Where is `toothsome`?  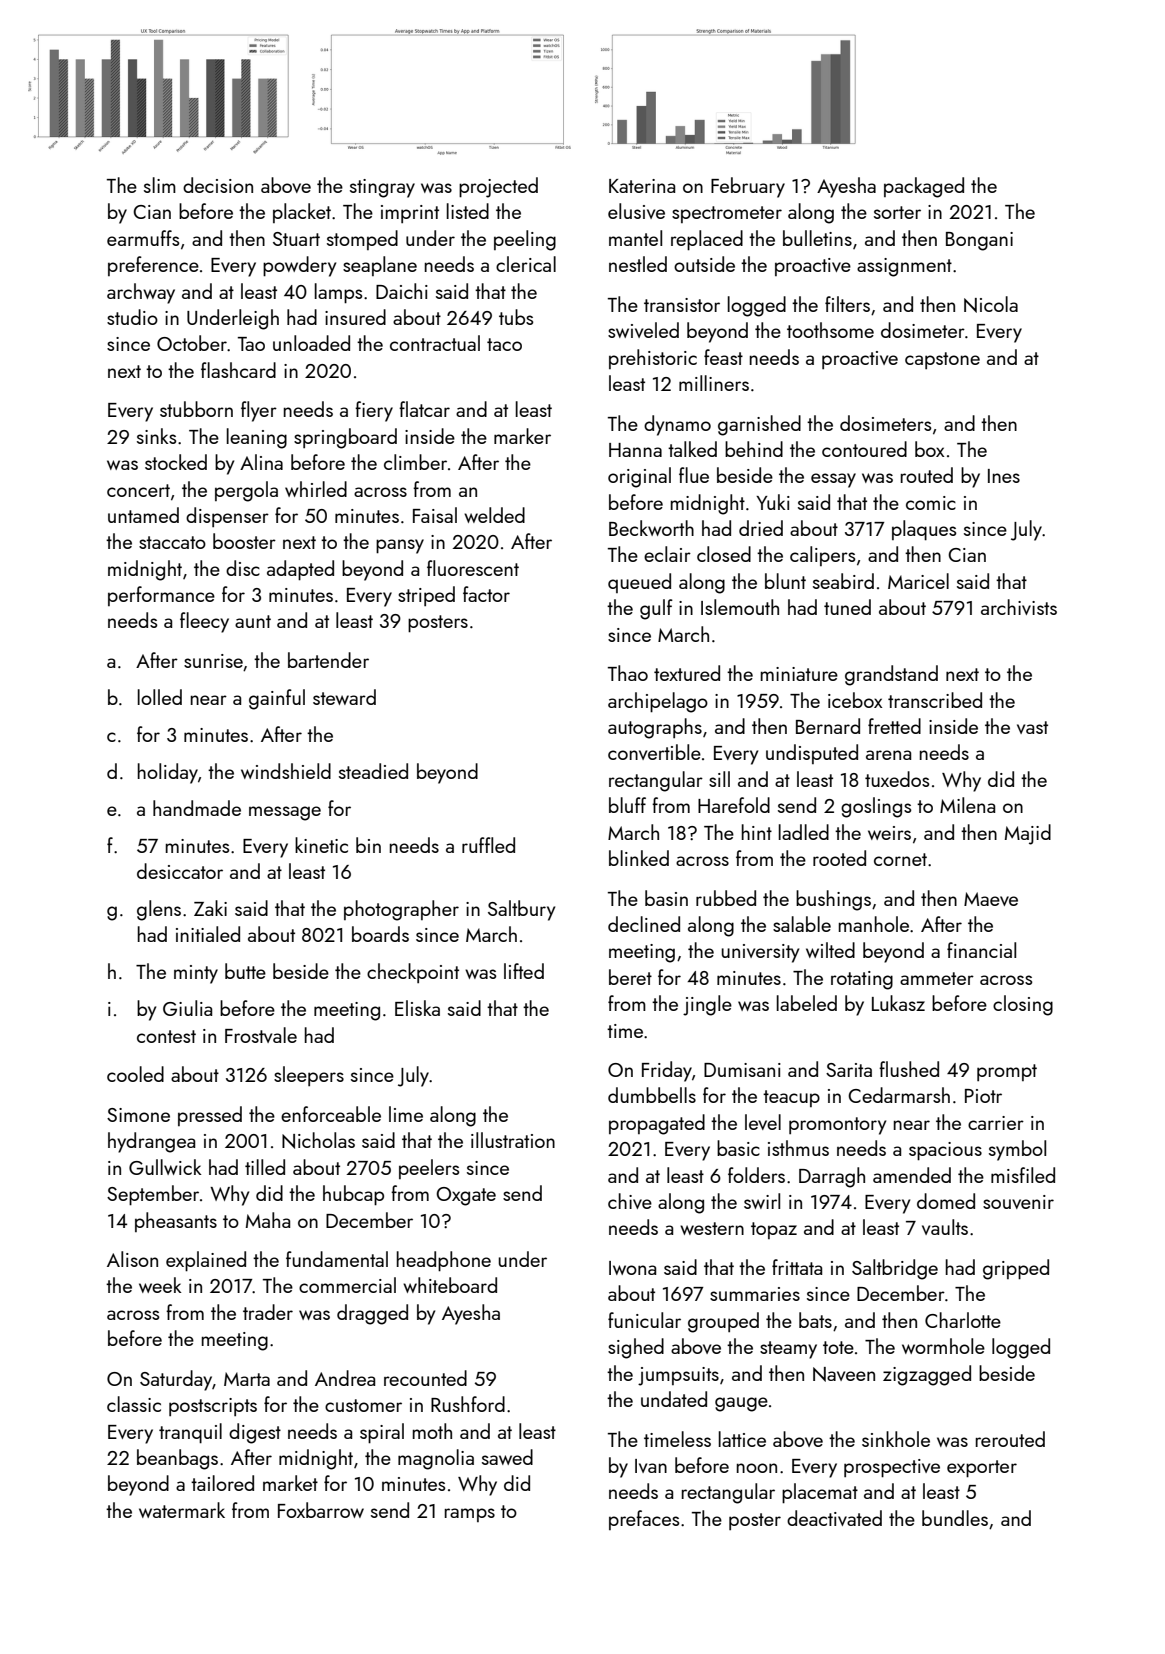
toothsome is located at coordinates (830, 330).
